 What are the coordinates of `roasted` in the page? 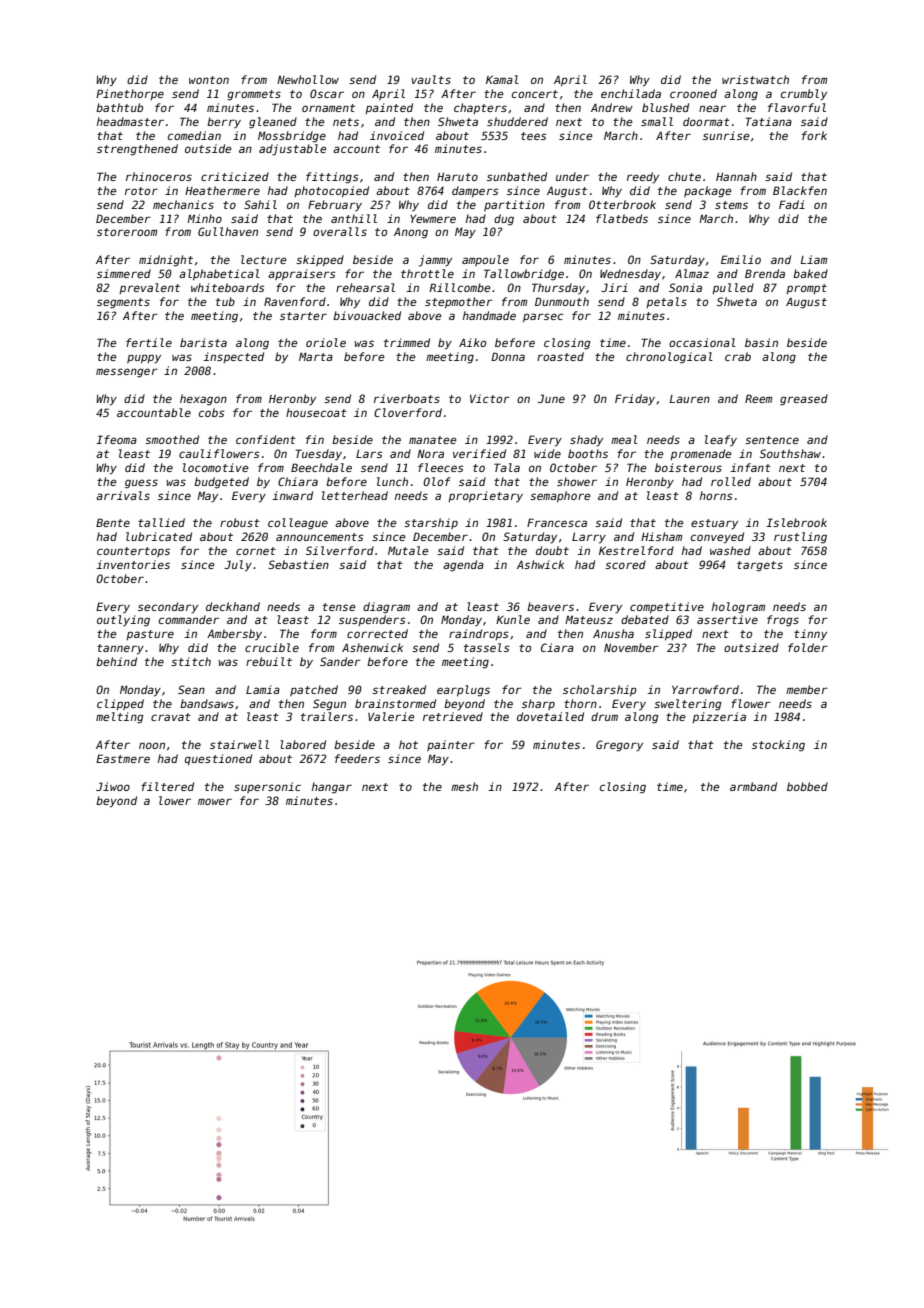 It's located at (560, 356).
